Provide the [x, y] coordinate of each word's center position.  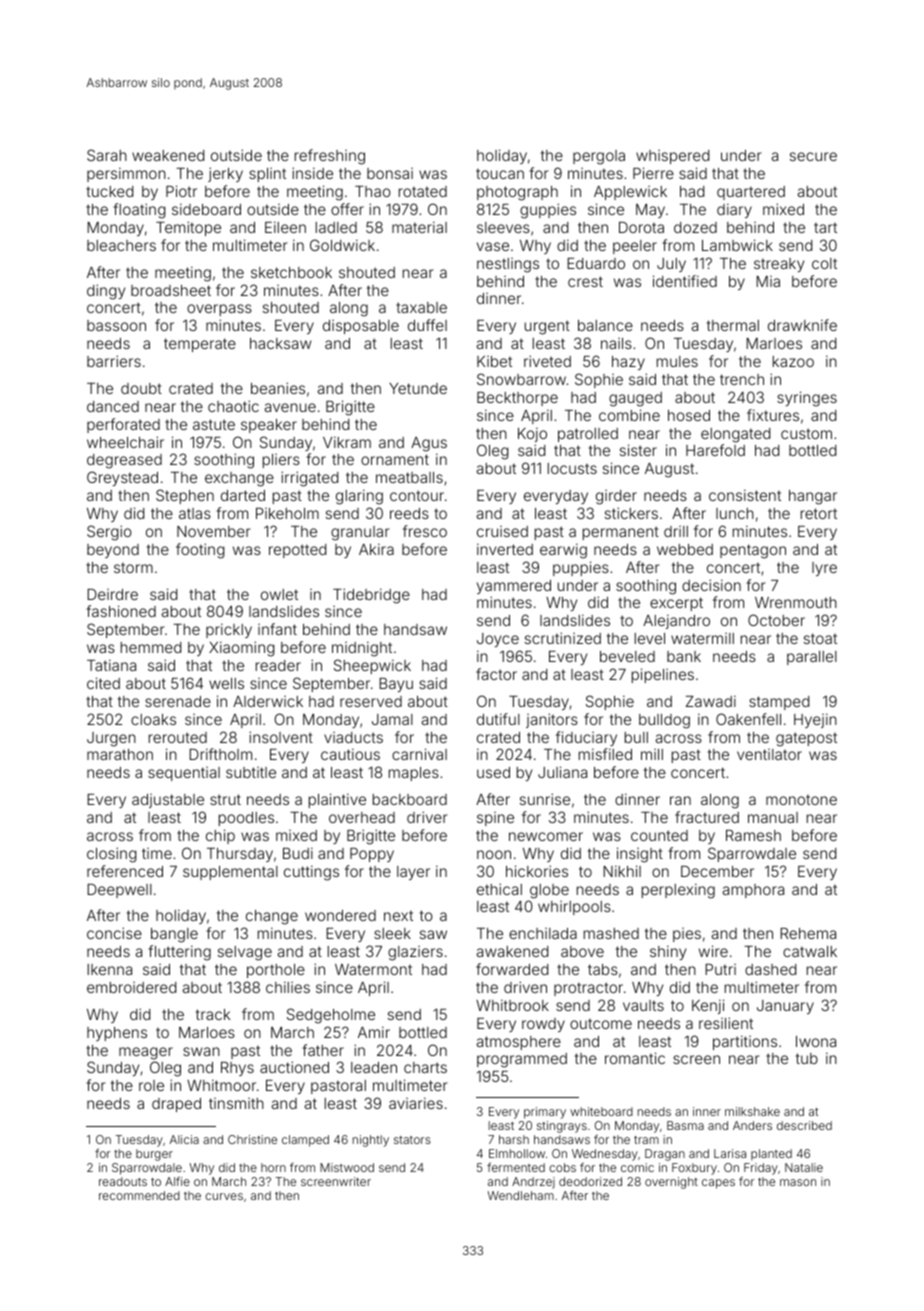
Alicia [184, 1139]
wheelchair [125, 442]
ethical [499, 889]
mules [677, 361]
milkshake [752, 1111]
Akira [376, 549]
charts [425, 1067]
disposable [361, 327]
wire [713, 951]
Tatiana [111, 665]
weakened [168, 155]
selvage [245, 953]
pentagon [753, 551]
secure [813, 156]
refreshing [330, 157]
